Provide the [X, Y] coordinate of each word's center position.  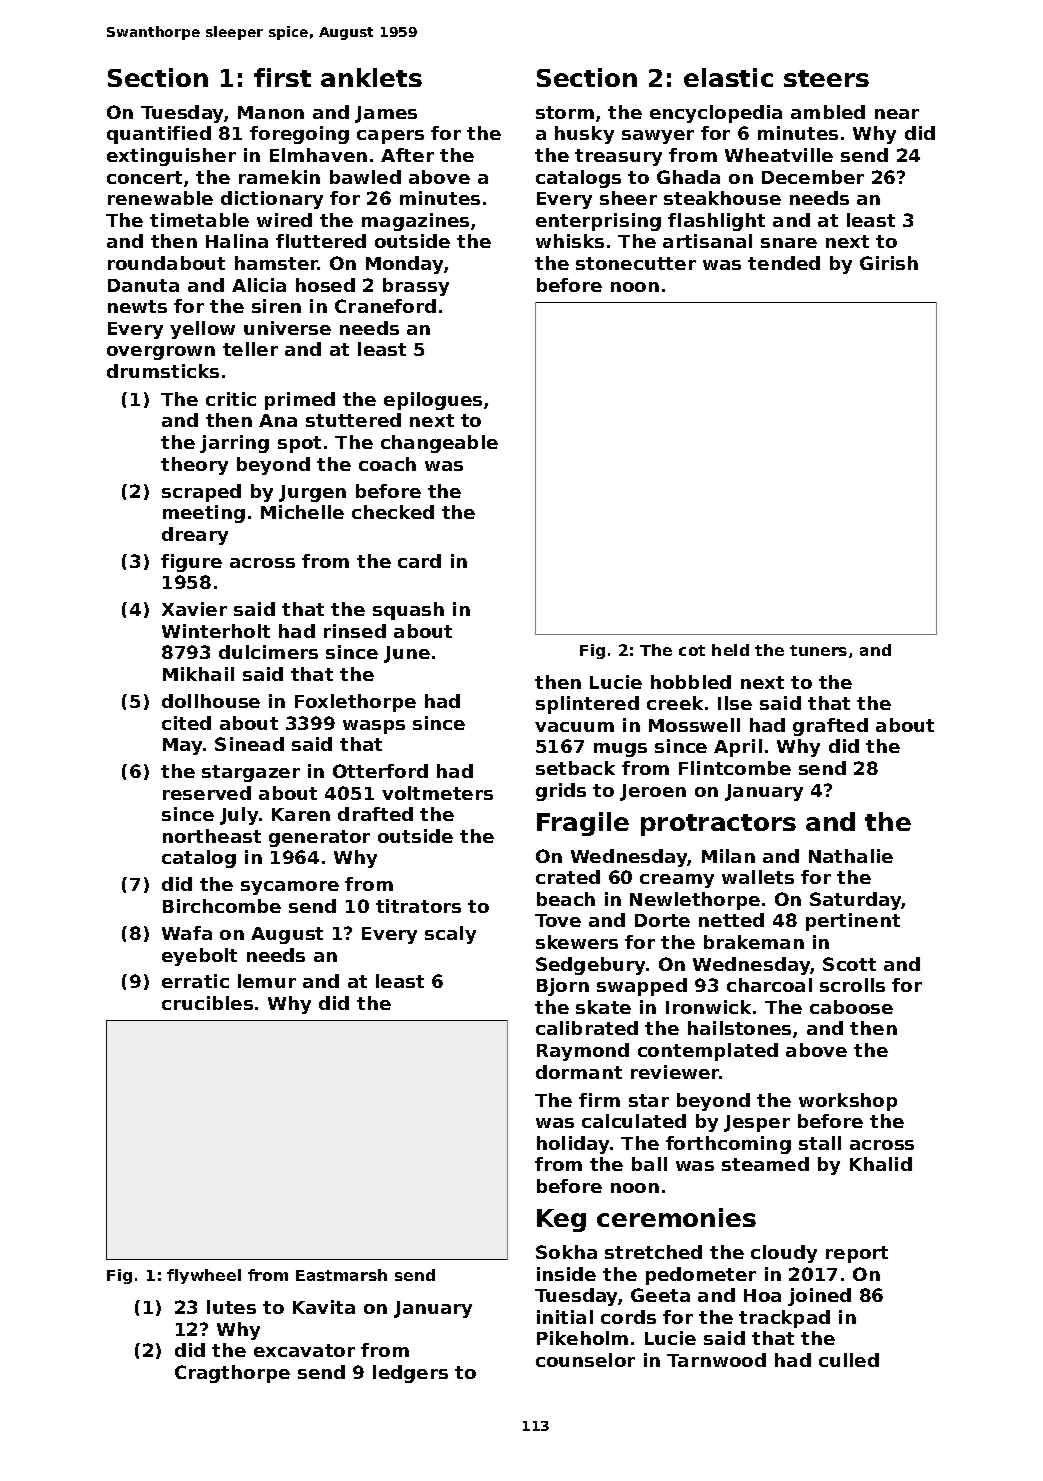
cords [628, 1317]
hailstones [739, 1028]
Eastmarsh [341, 1275]
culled [849, 1360]
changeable [439, 444]
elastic [728, 77]
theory [194, 466]
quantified [159, 135]
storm [565, 112]
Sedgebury [590, 966]
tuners [818, 650]
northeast [212, 836]
